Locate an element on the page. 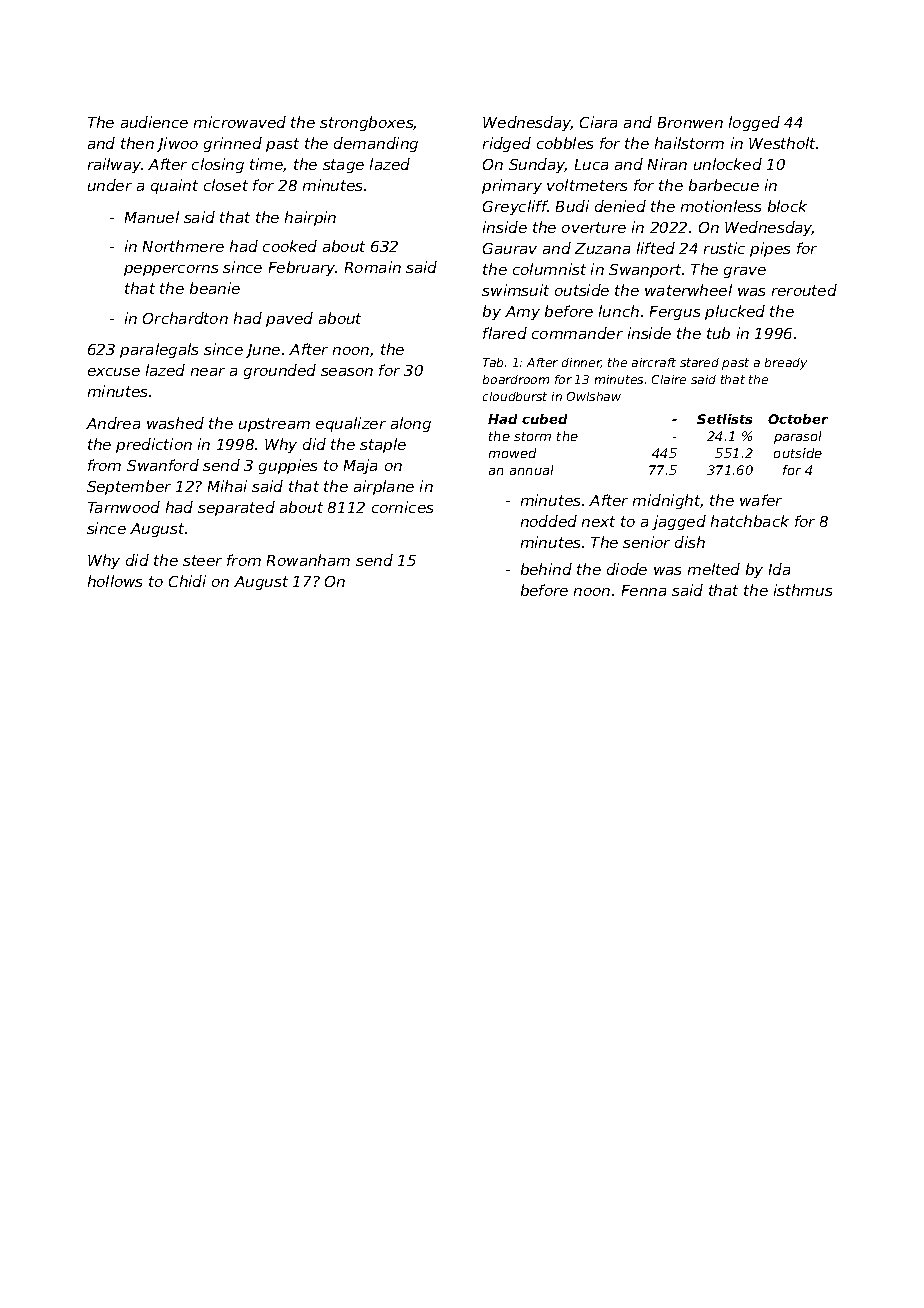  logged is located at coordinates (754, 123).
